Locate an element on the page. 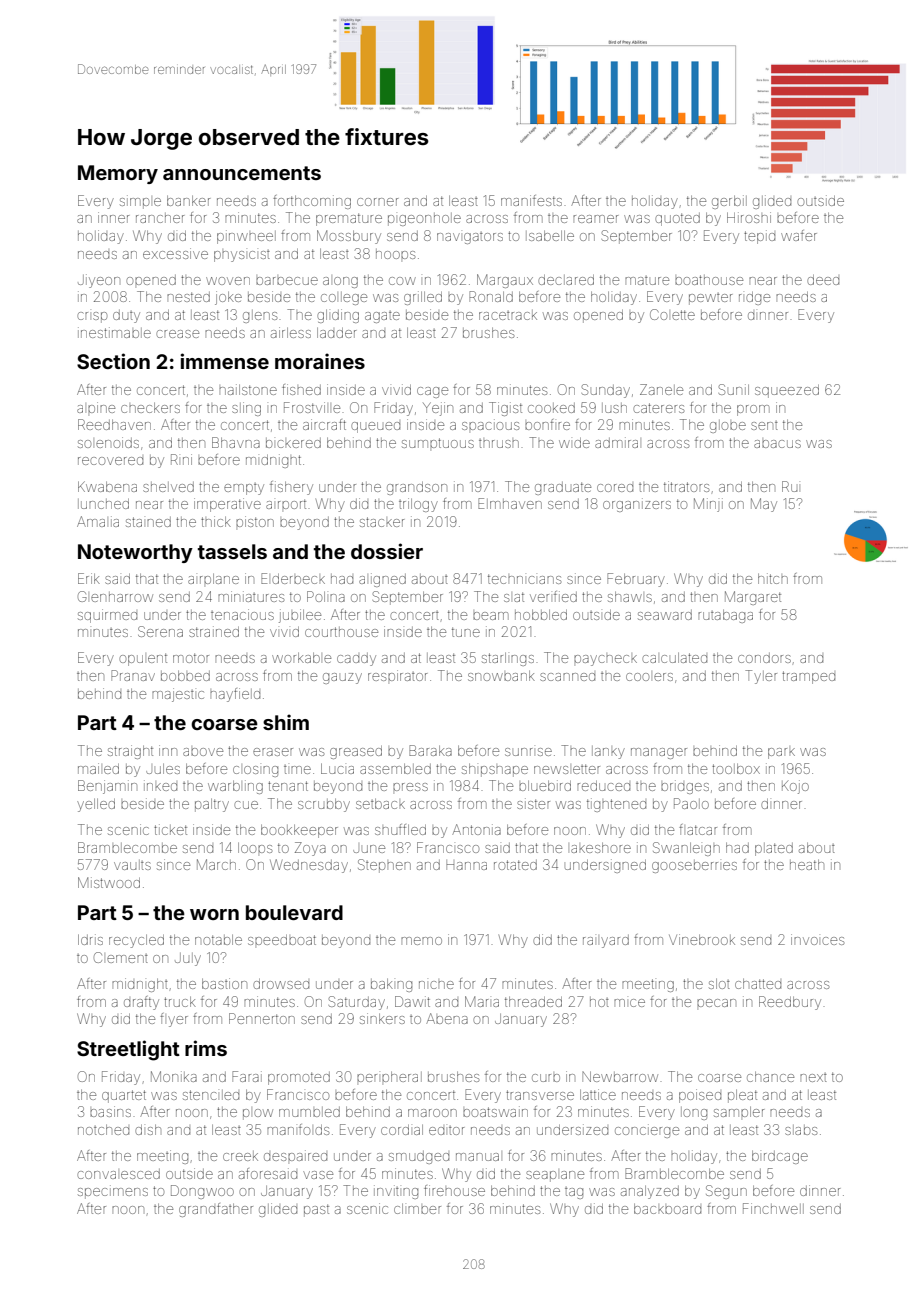 This image has height=1308, width=924. motor is located at coordinates (191, 658).
